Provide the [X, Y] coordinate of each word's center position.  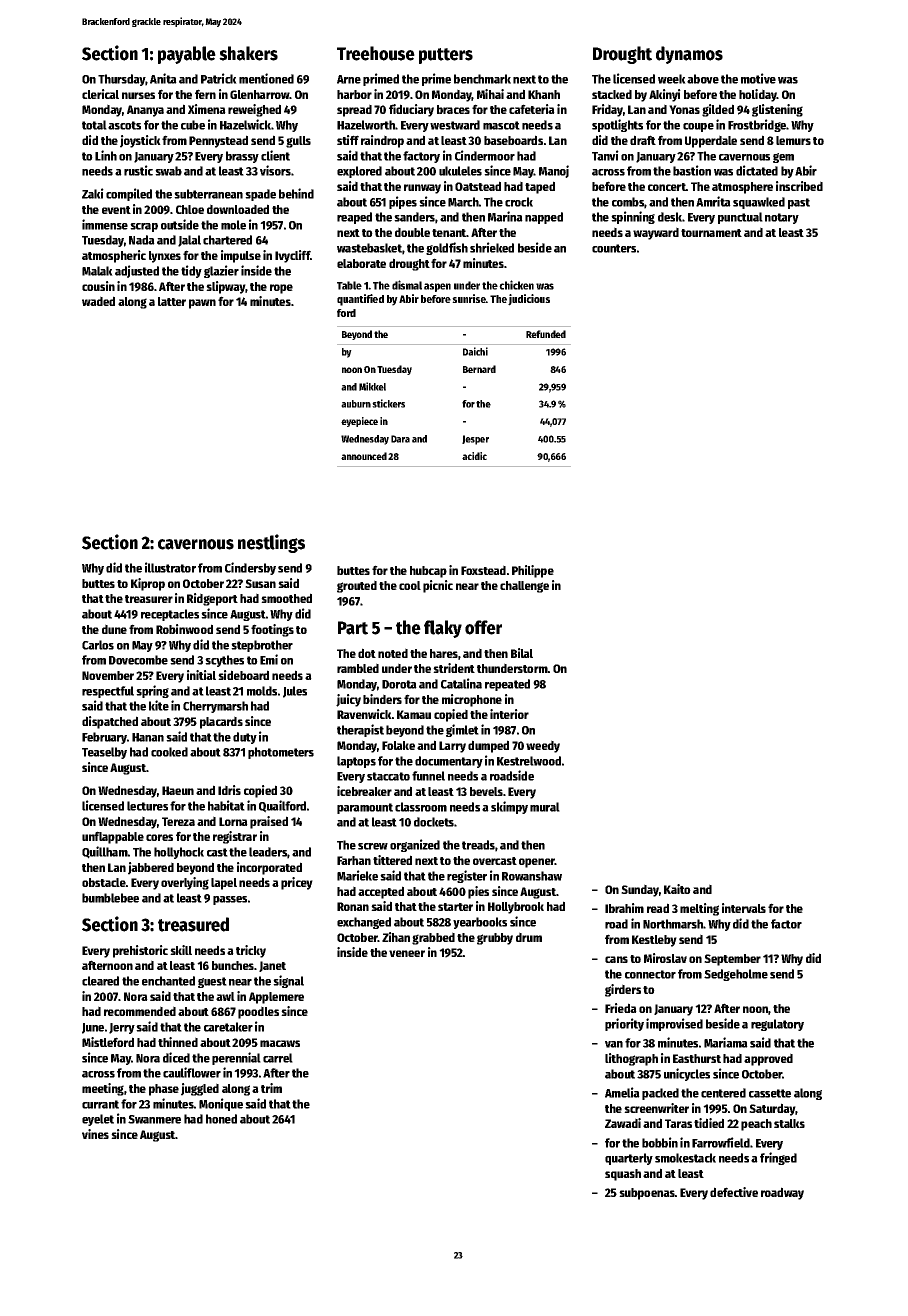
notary [782, 218]
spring [152, 691]
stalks [789, 1123]
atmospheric [114, 256]
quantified [360, 300]
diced [176, 1057]
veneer [407, 953]
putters [446, 56]
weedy [543, 746]
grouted [357, 586]
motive [758, 78]
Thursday [122, 80]
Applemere [276, 998]
